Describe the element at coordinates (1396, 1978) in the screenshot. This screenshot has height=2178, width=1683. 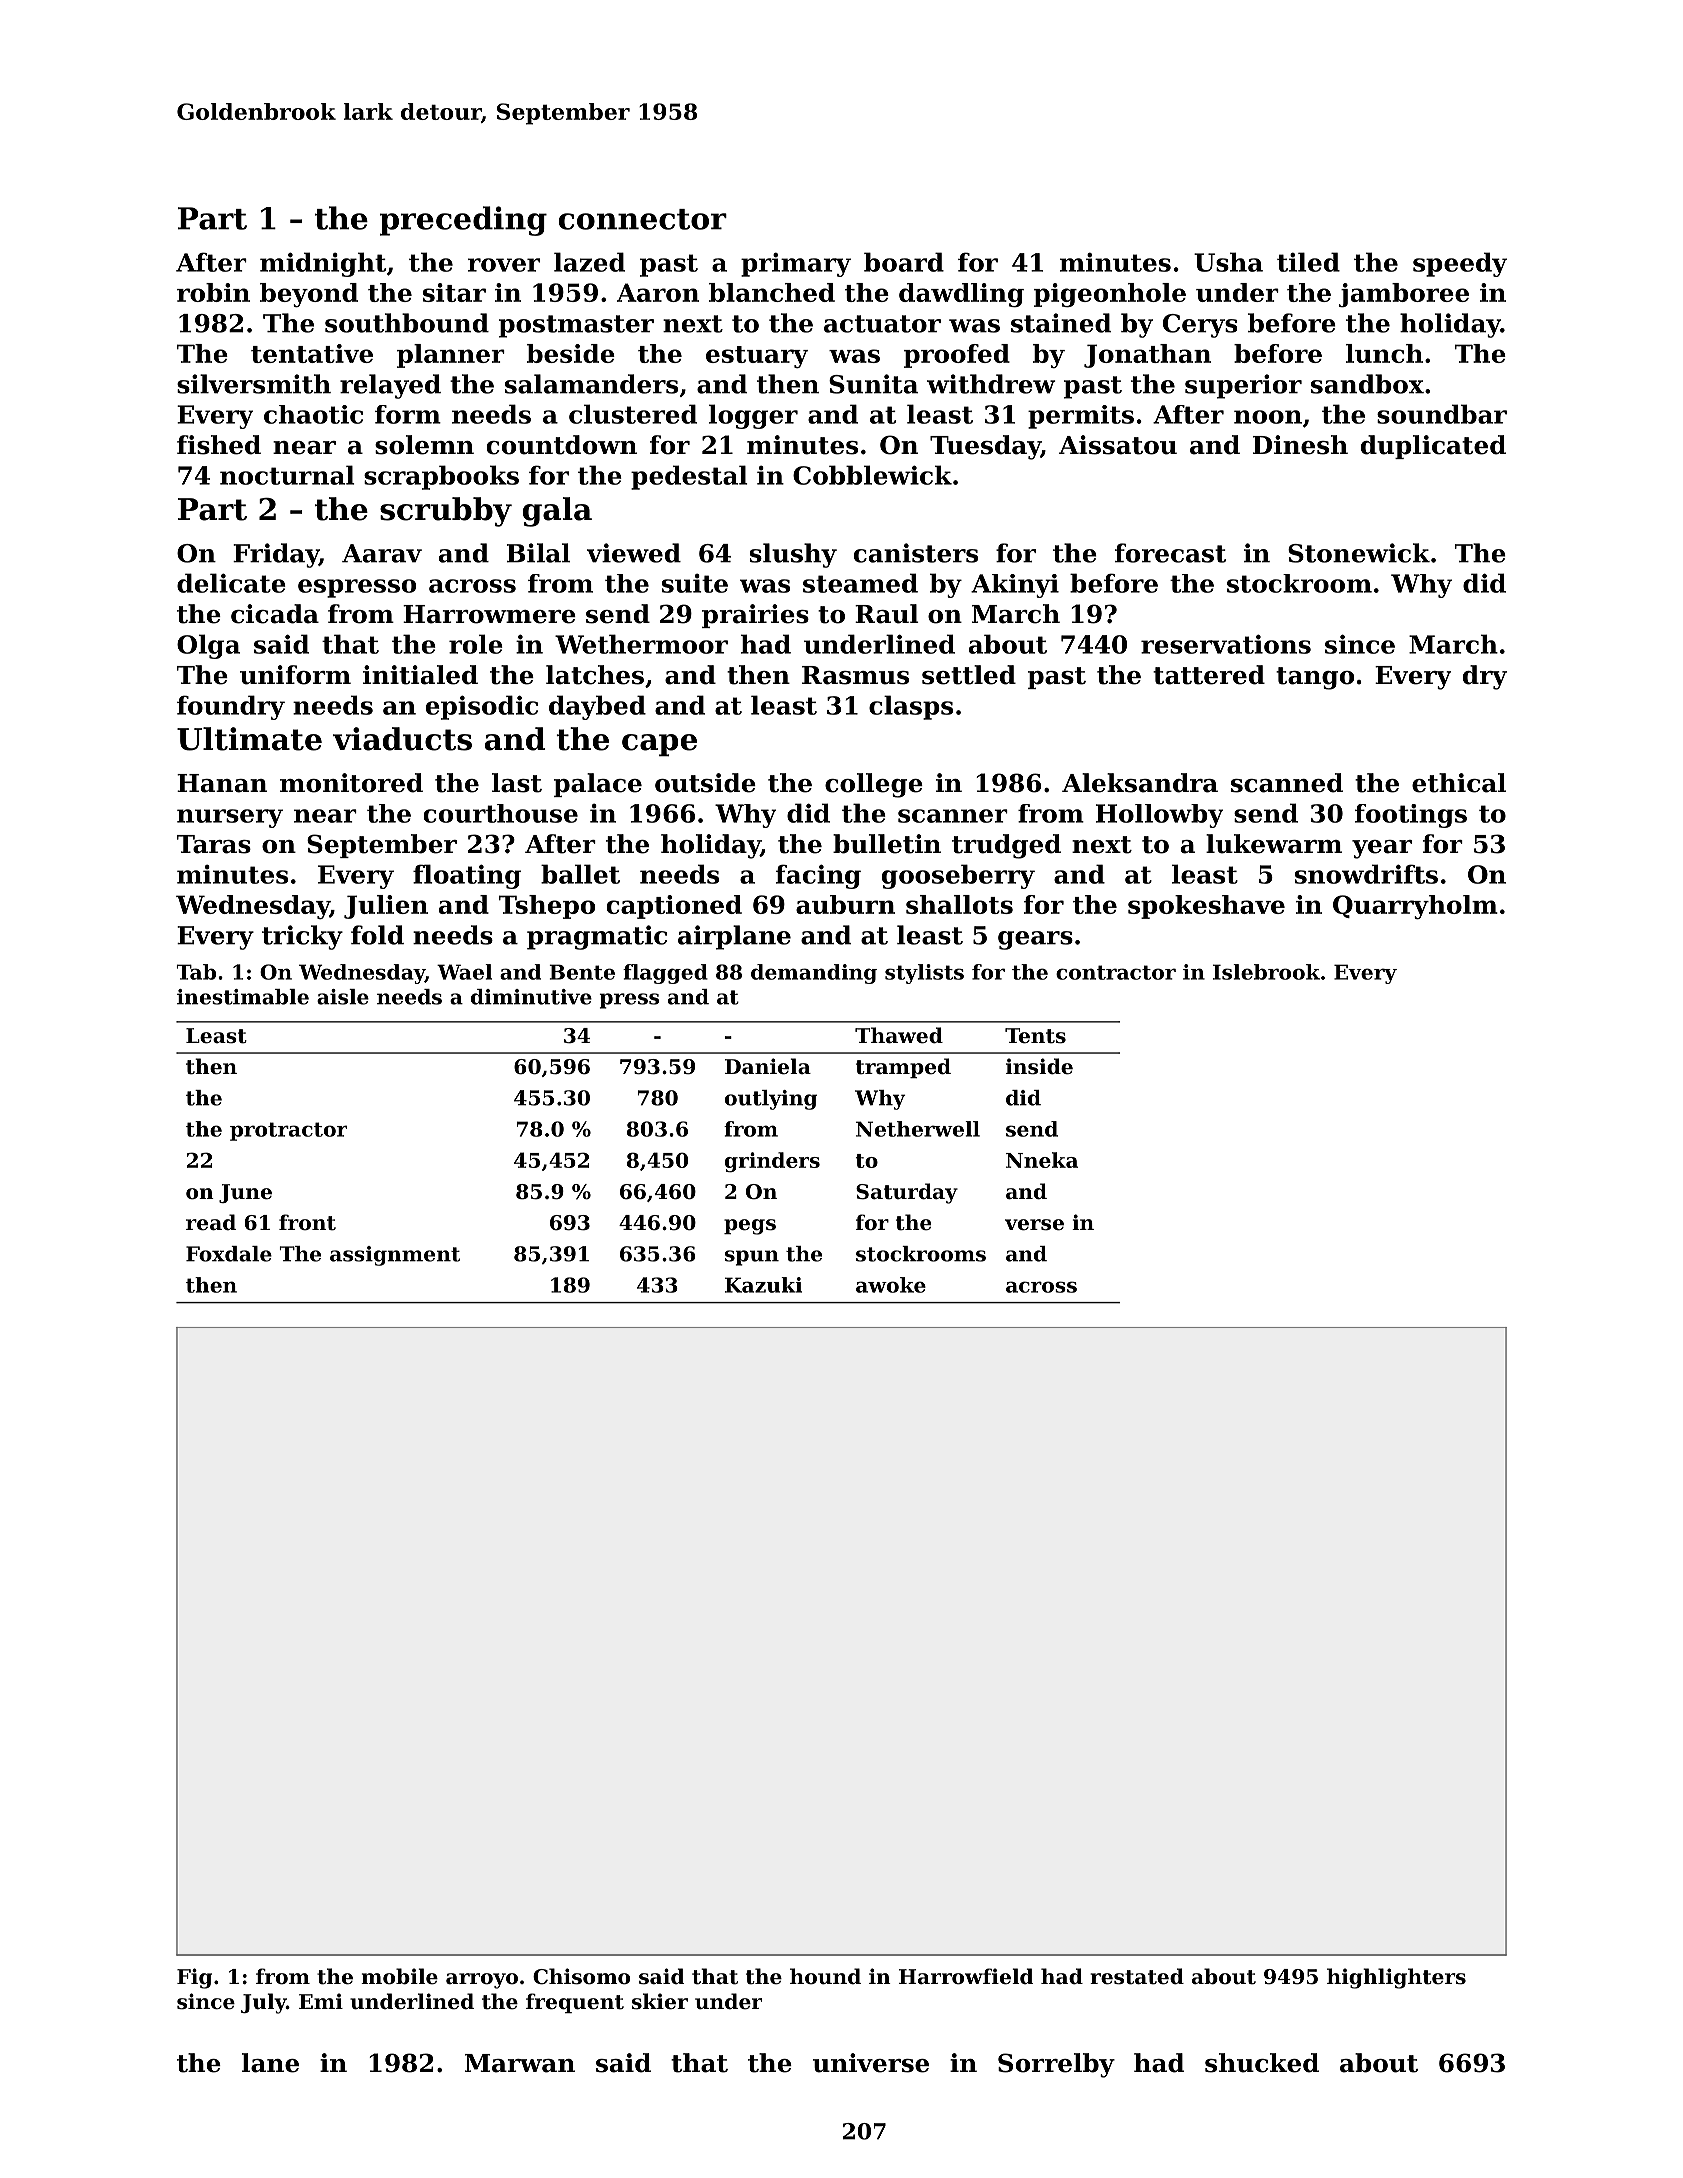
I see `highlighters` at that location.
